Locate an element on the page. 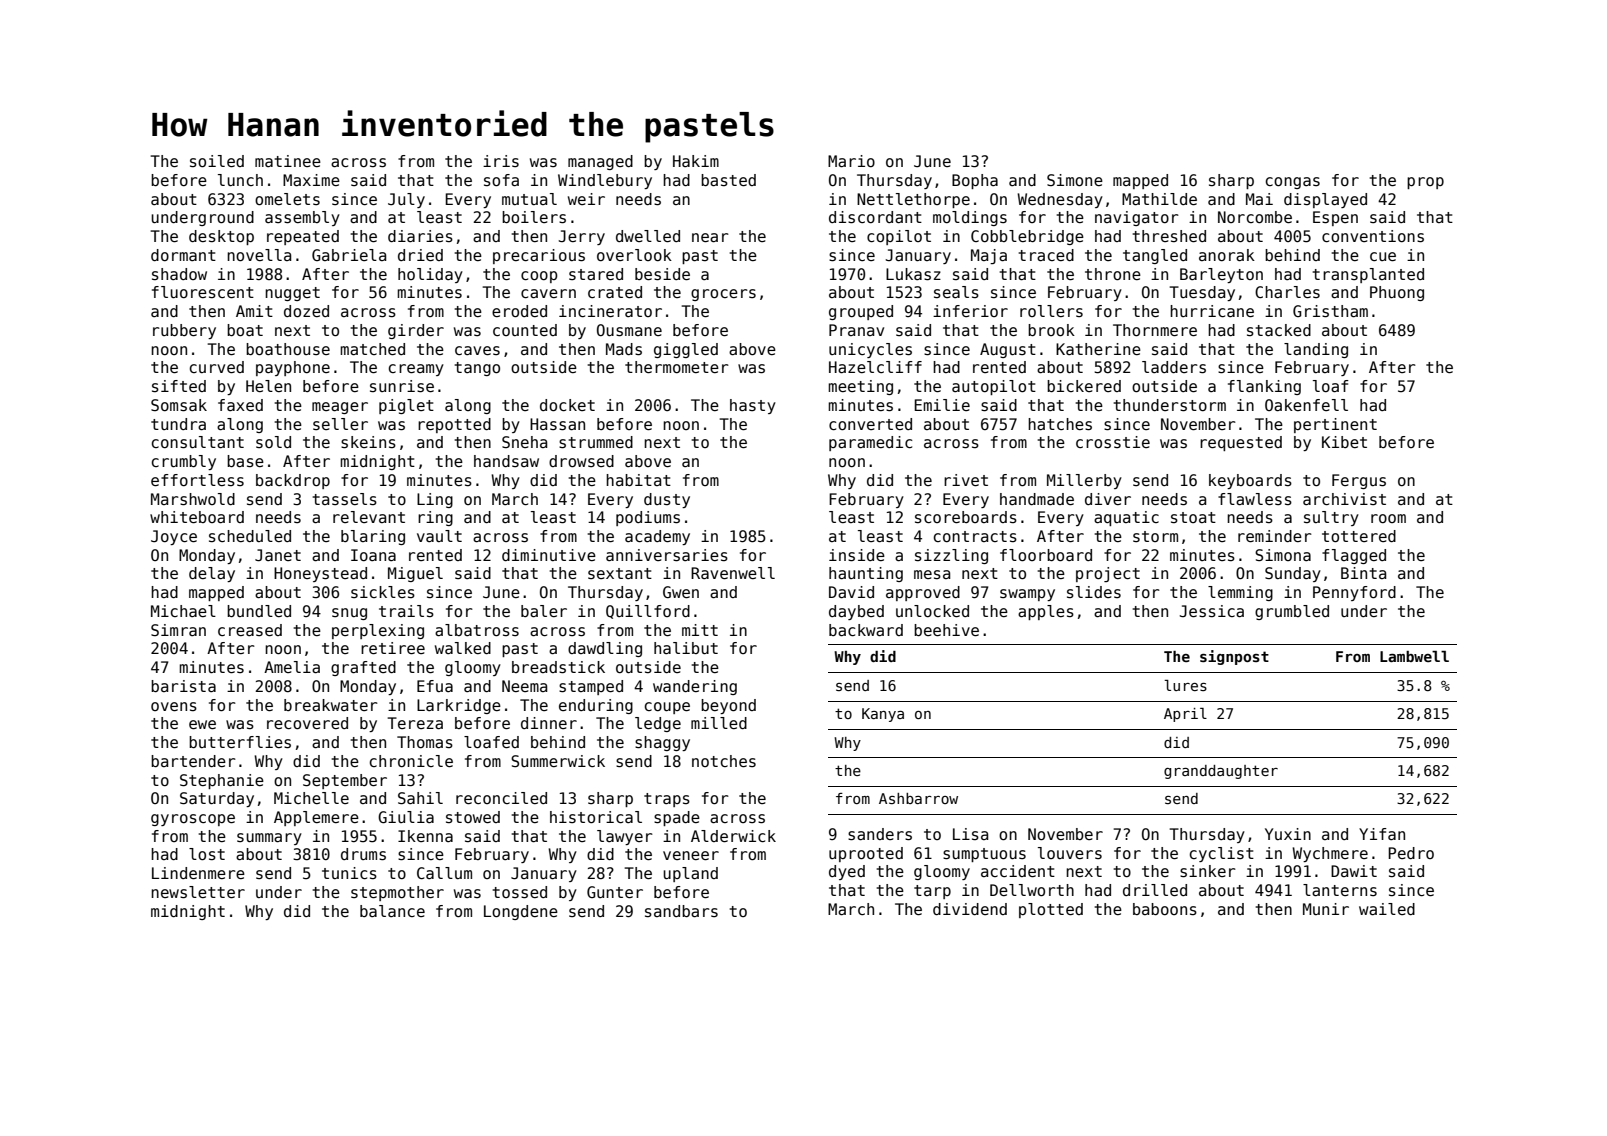 This page has height=1136, width=1607. soiled is located at coordinates (217, 161).
